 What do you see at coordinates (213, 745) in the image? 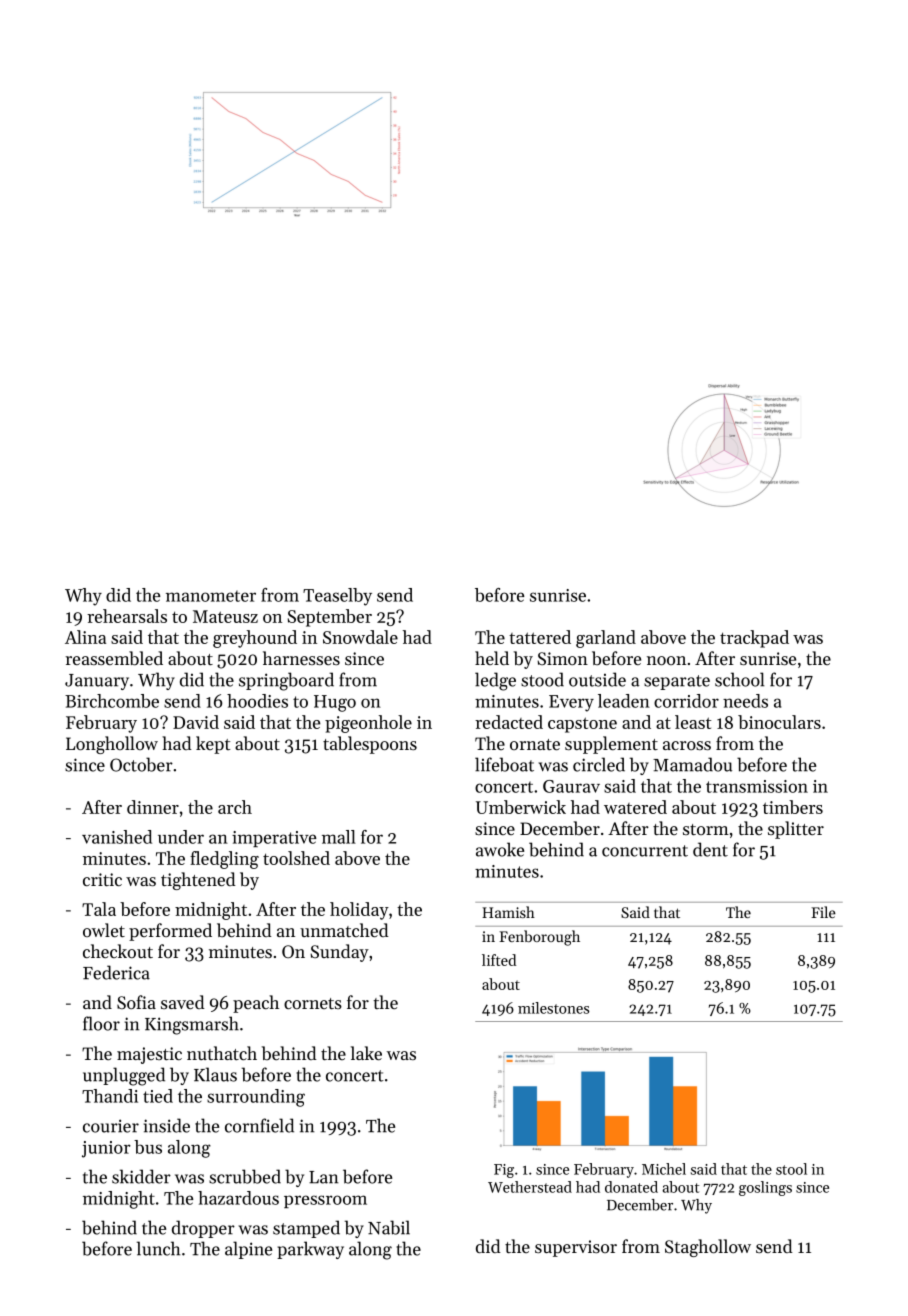
I see `kept` at bounding box center [213, 745].
